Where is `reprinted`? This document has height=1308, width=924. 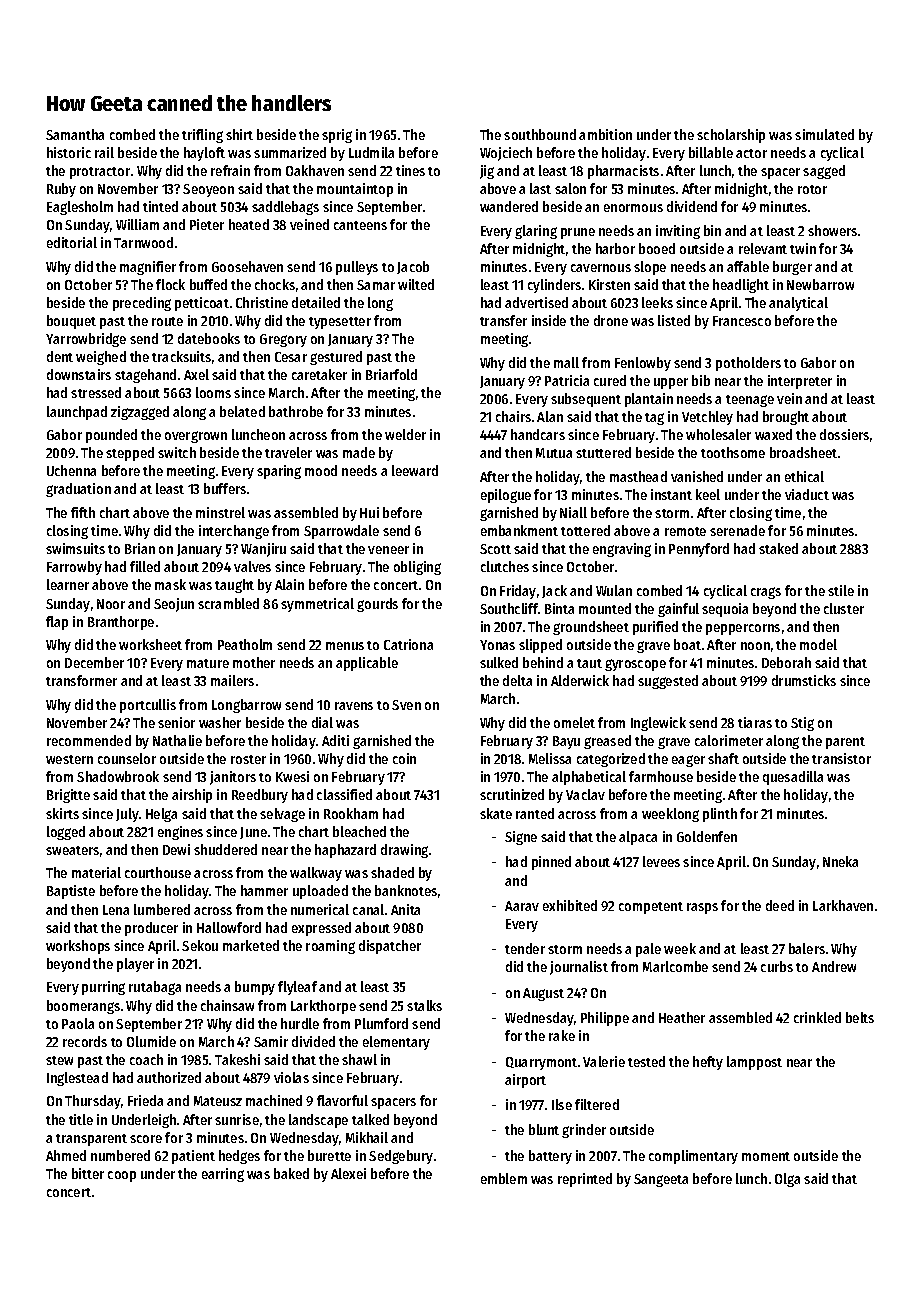
reprinted is located at coordinates (585, 1180).
